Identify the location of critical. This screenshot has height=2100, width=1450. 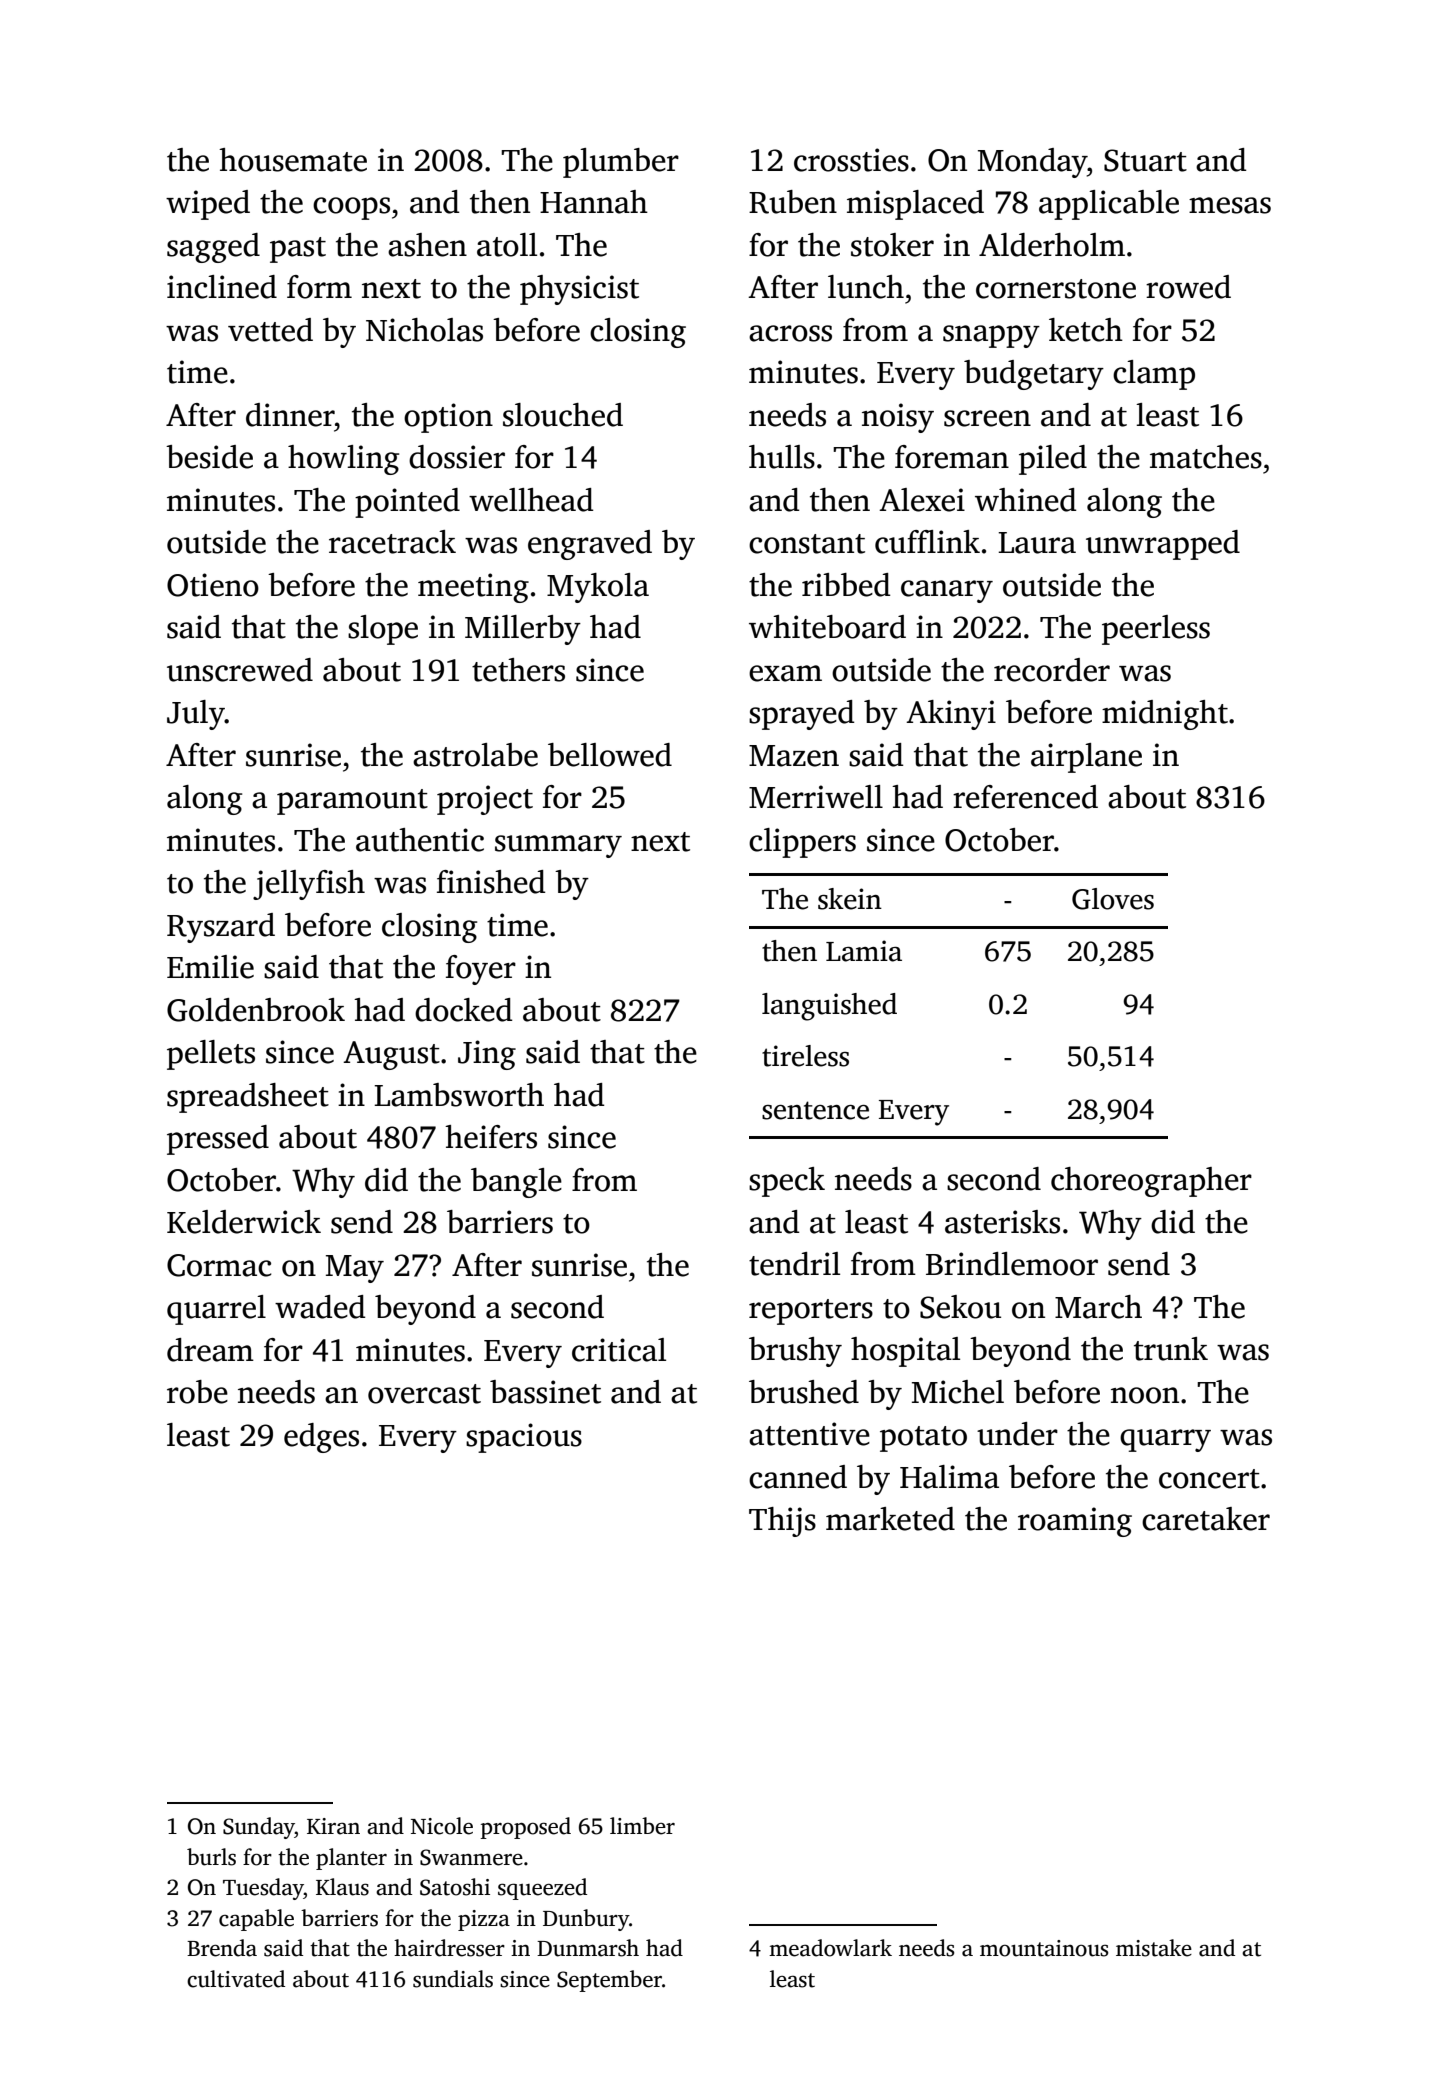
(619, 1350).
